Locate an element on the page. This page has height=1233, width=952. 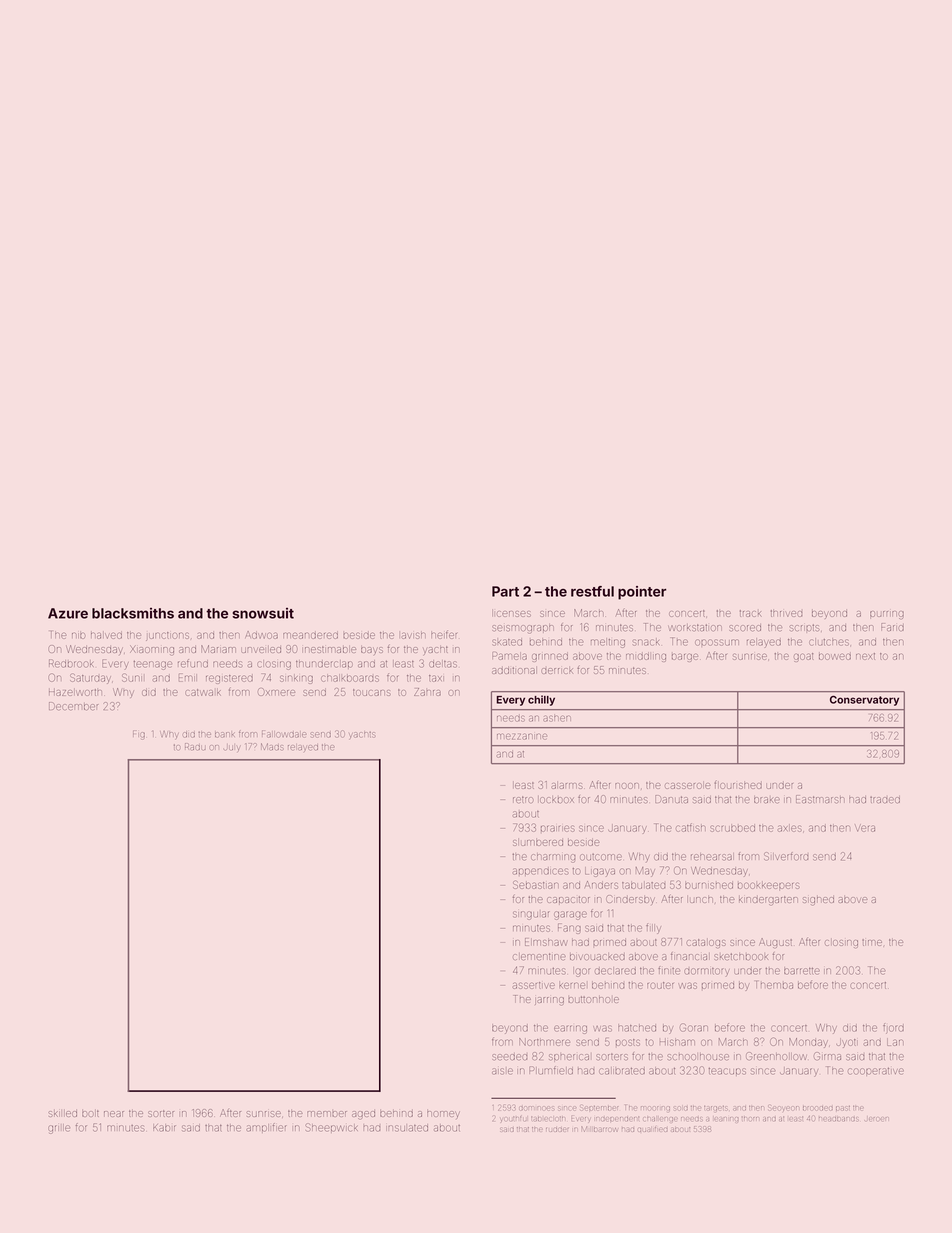
mezzanine is located at coordinates (522, 737).
